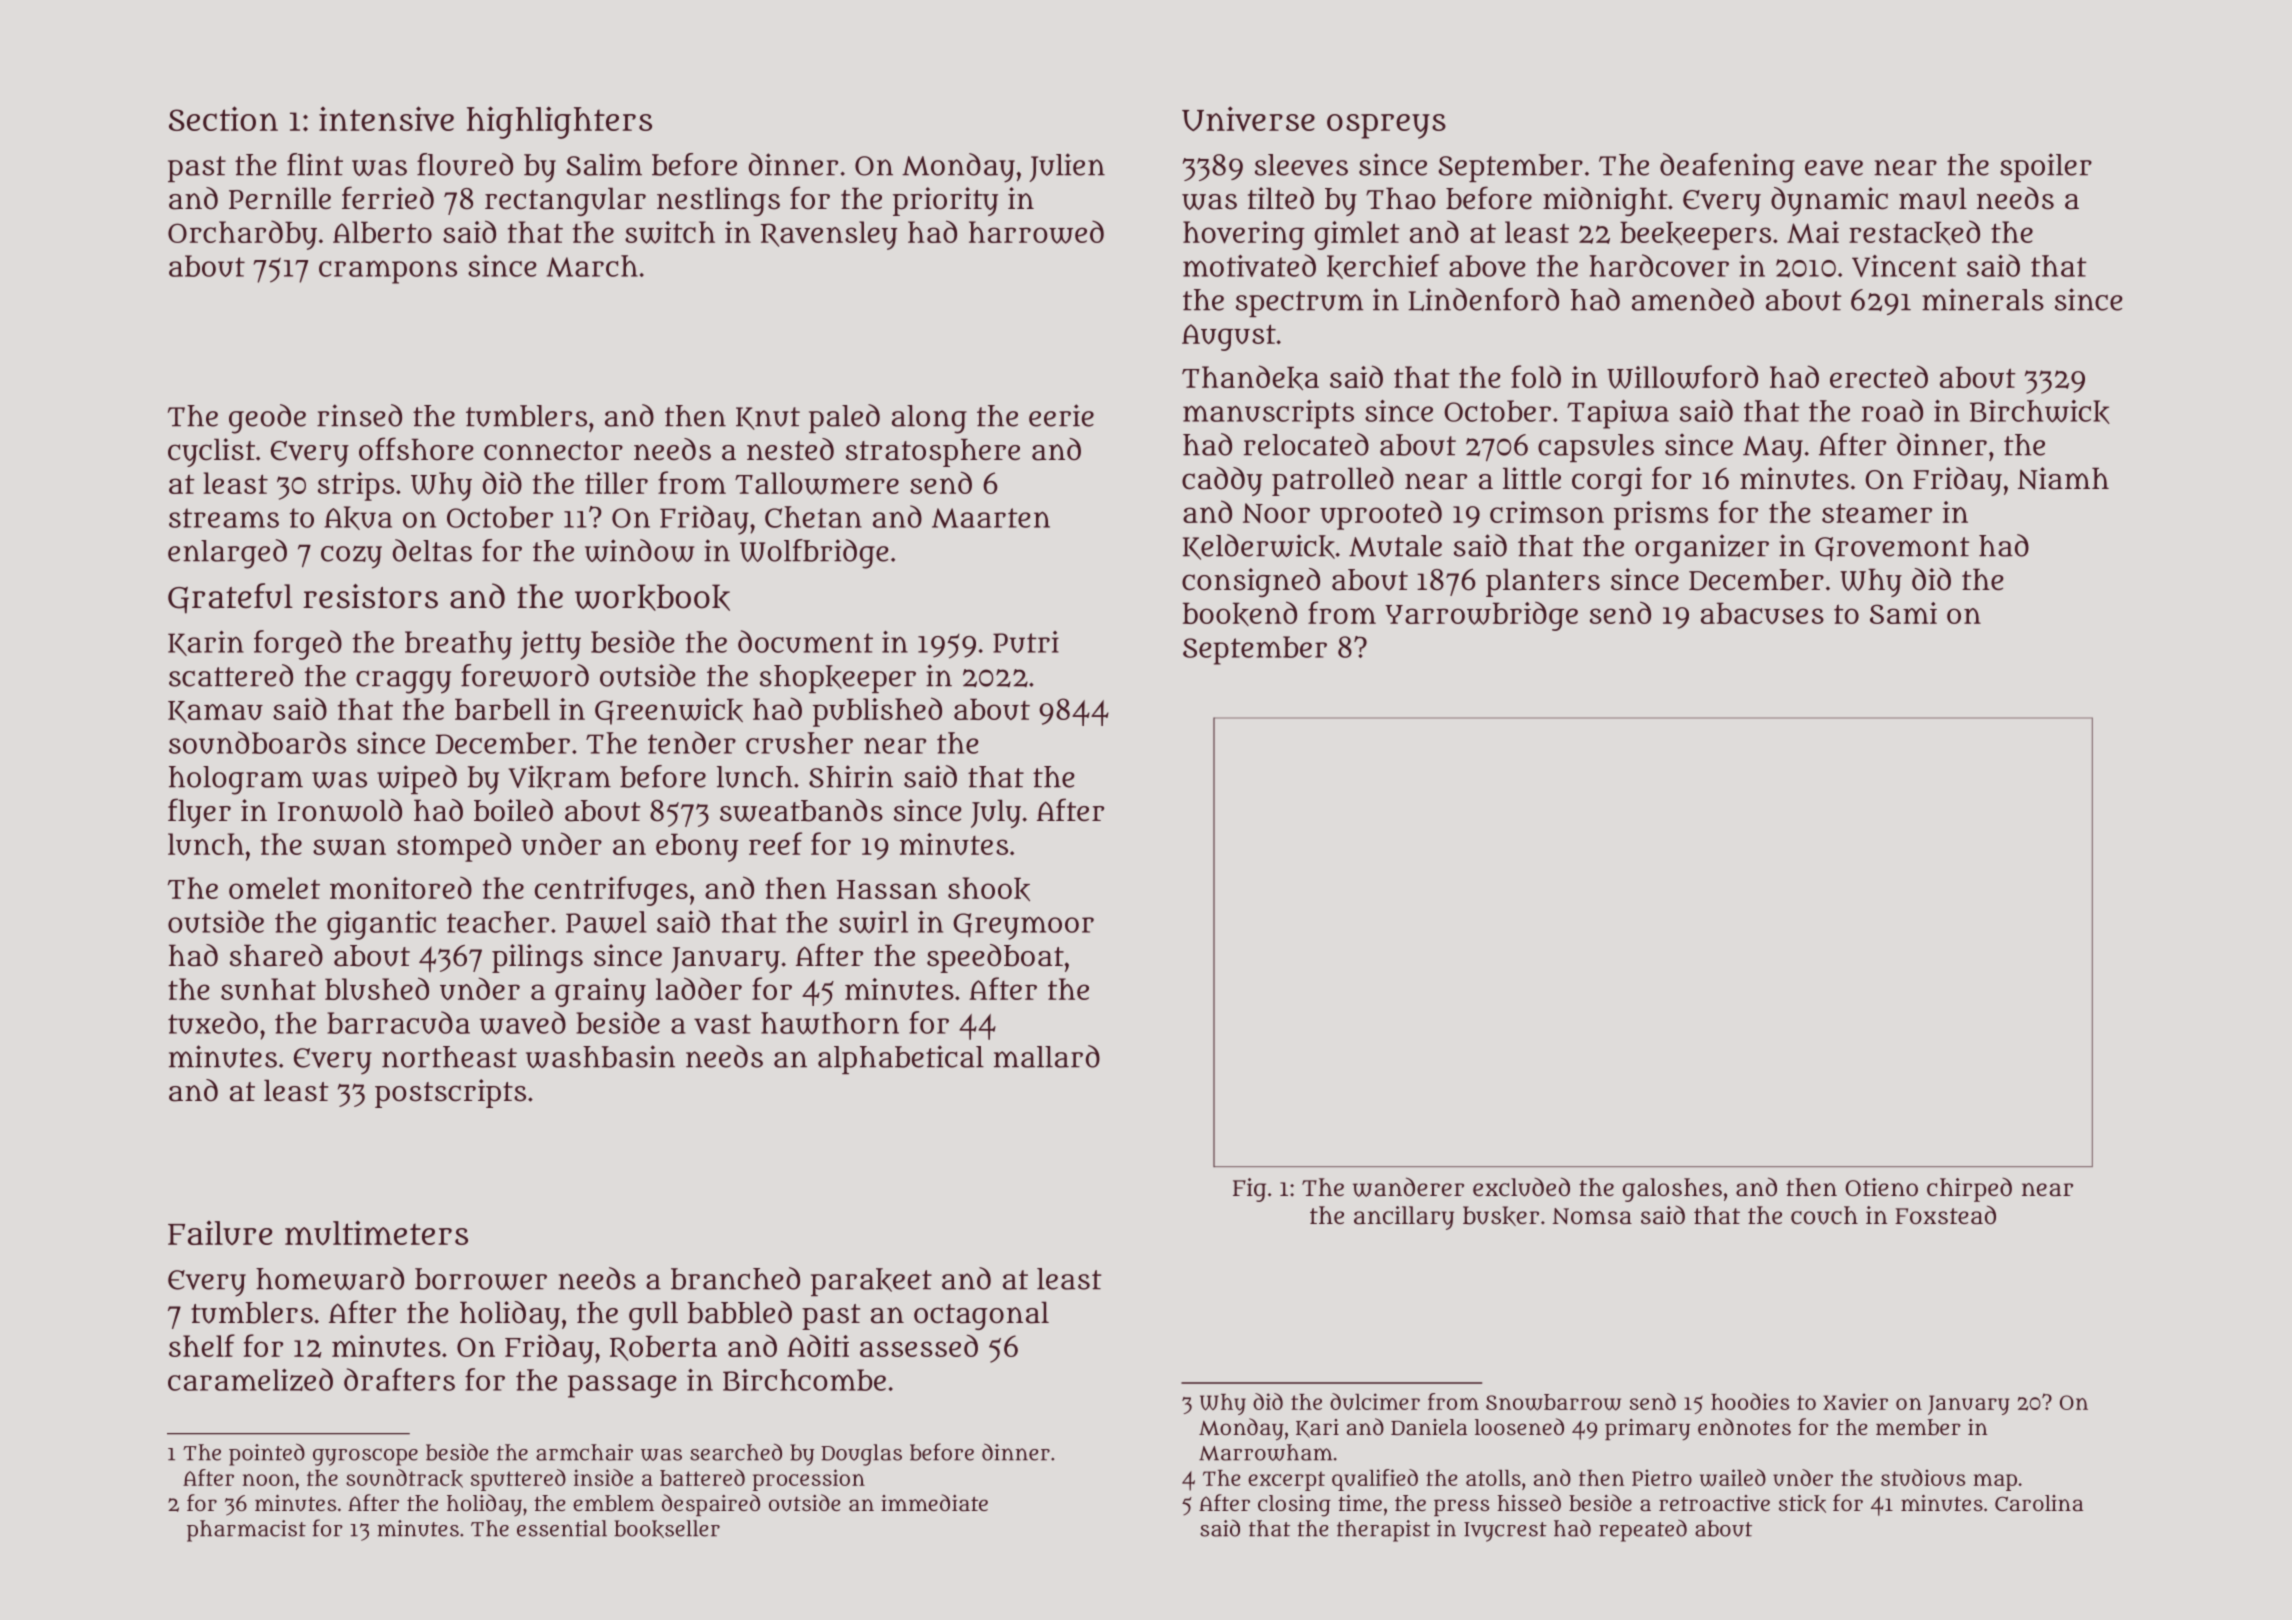  I want to click on pharmacist, so click(246, 1531).
